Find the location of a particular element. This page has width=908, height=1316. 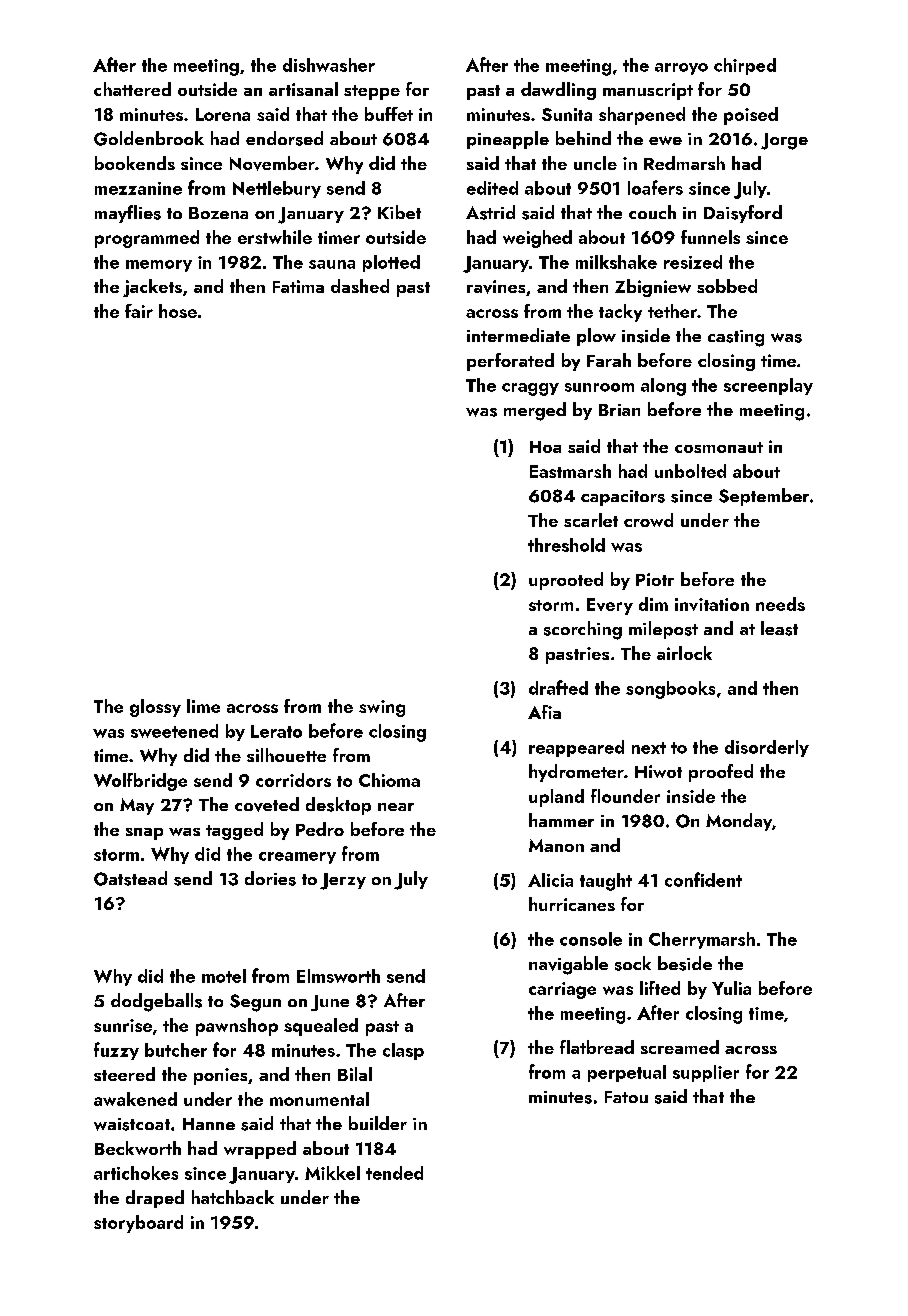

artichokes is located at coordinates (136, 1173).
